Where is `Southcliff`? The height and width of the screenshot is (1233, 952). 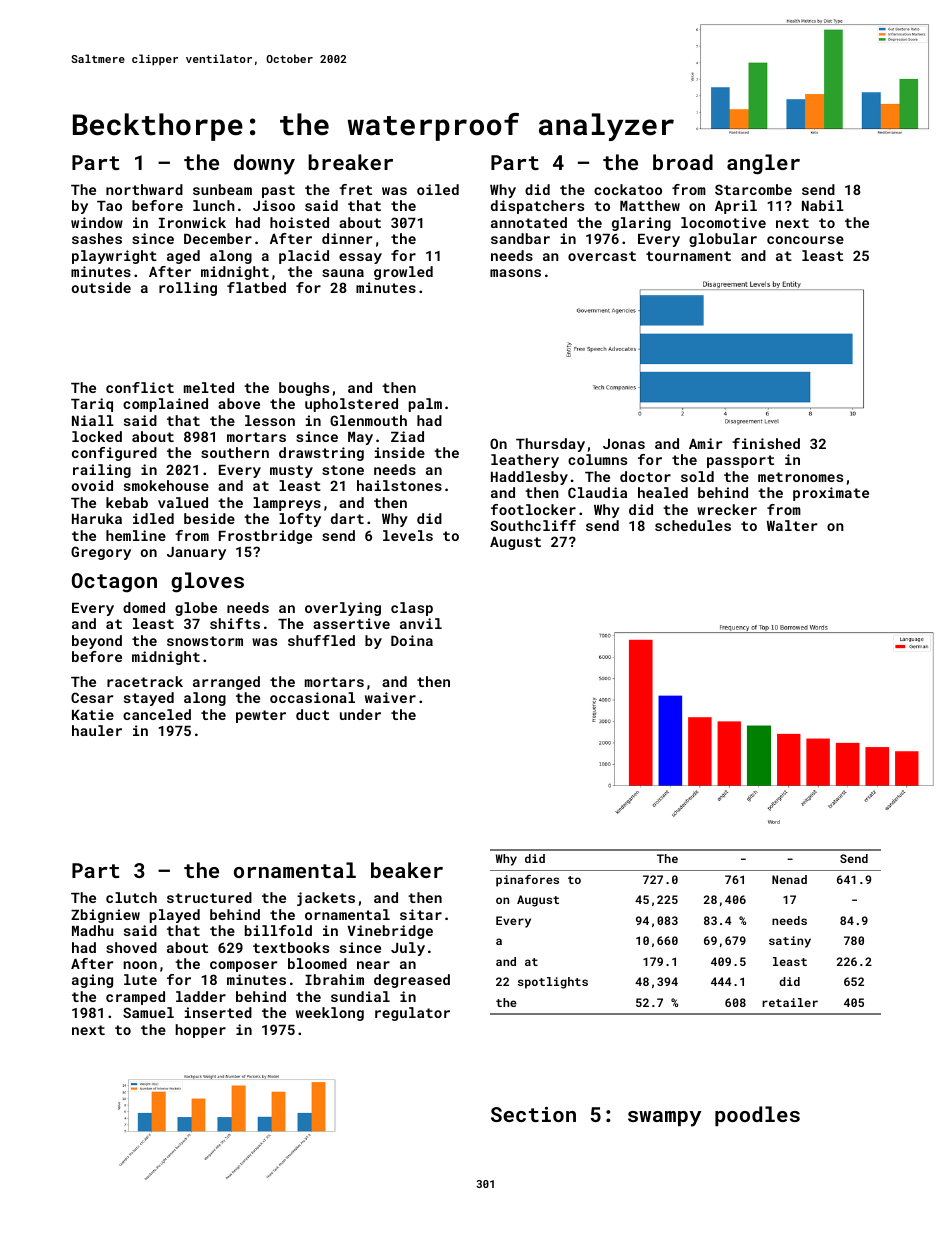
Southcliff is located at coordinates (533, 525).
